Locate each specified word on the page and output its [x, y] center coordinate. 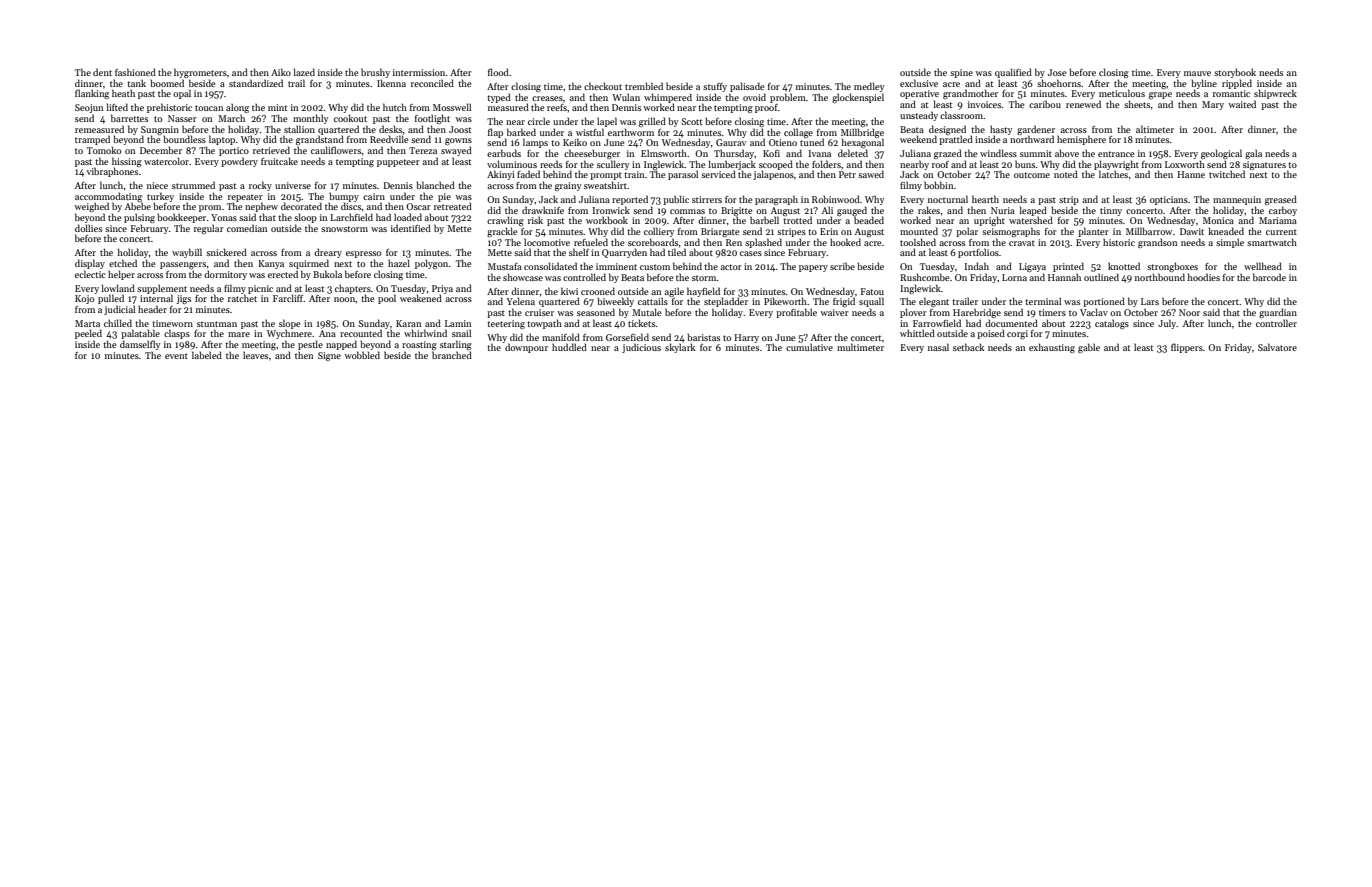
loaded [408, 217]
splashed [763, 243]
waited [1242, 104]
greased [1281, 200]
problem [788, 98]
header [152, 309]
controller [1276, 323]
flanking [92, 94]
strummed [193, 185]
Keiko [575, 142]
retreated [453, 206]
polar [967, 232]
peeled [88, 334]
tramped [92, 140]
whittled [917, 333]
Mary [1213, 105]
